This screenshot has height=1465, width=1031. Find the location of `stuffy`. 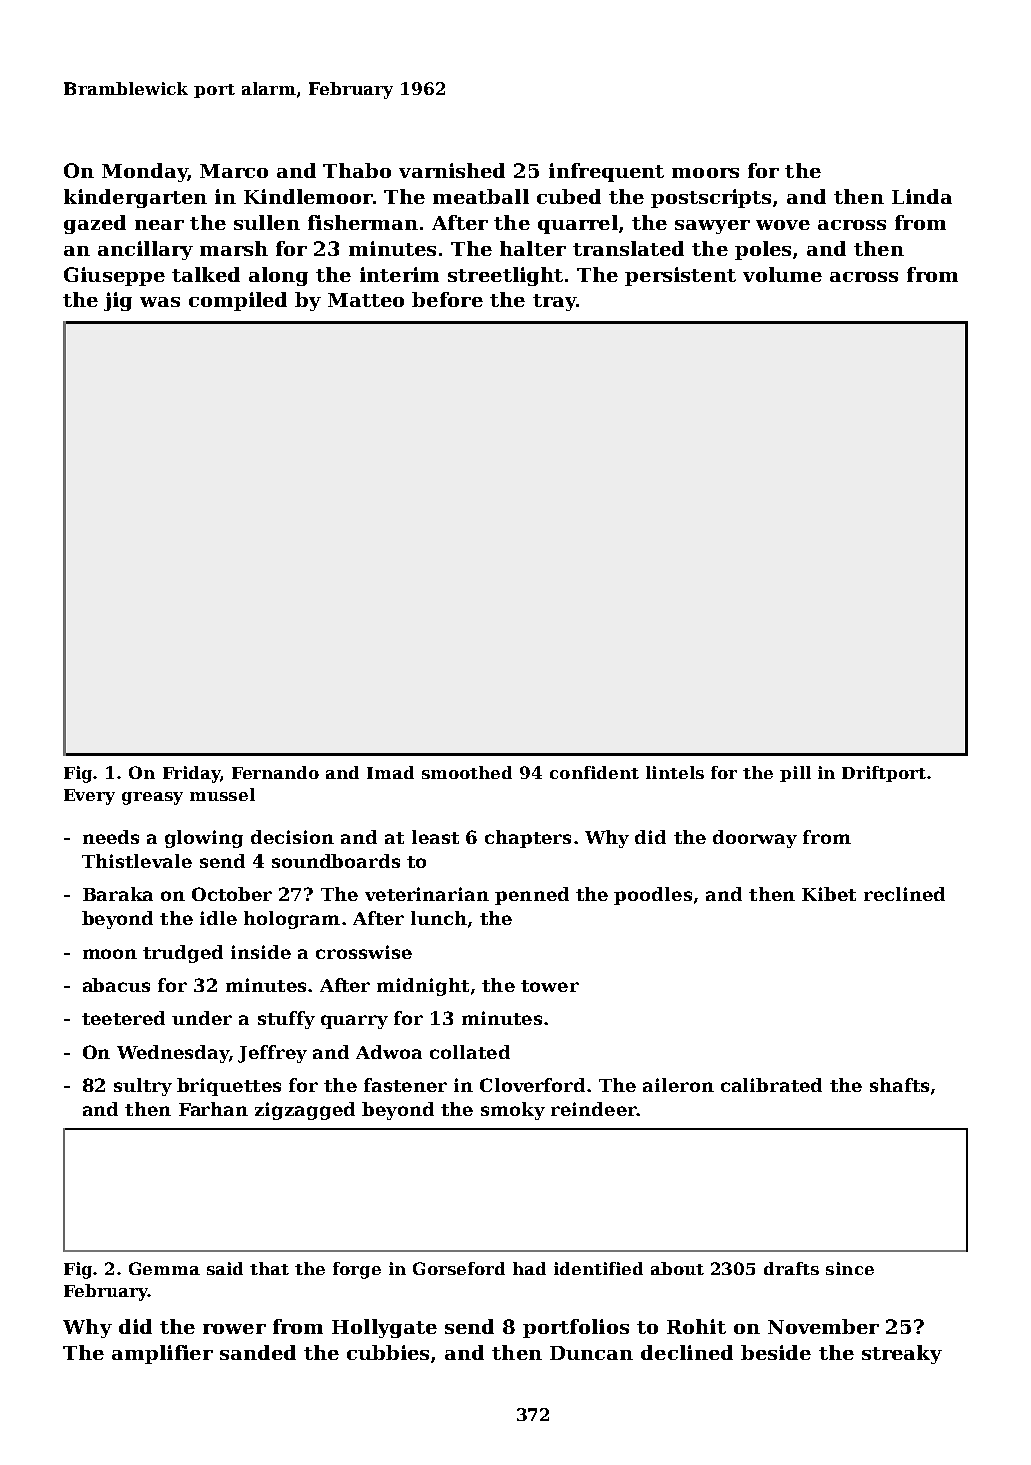

stuffy is located at coordinates (286, 1020).
